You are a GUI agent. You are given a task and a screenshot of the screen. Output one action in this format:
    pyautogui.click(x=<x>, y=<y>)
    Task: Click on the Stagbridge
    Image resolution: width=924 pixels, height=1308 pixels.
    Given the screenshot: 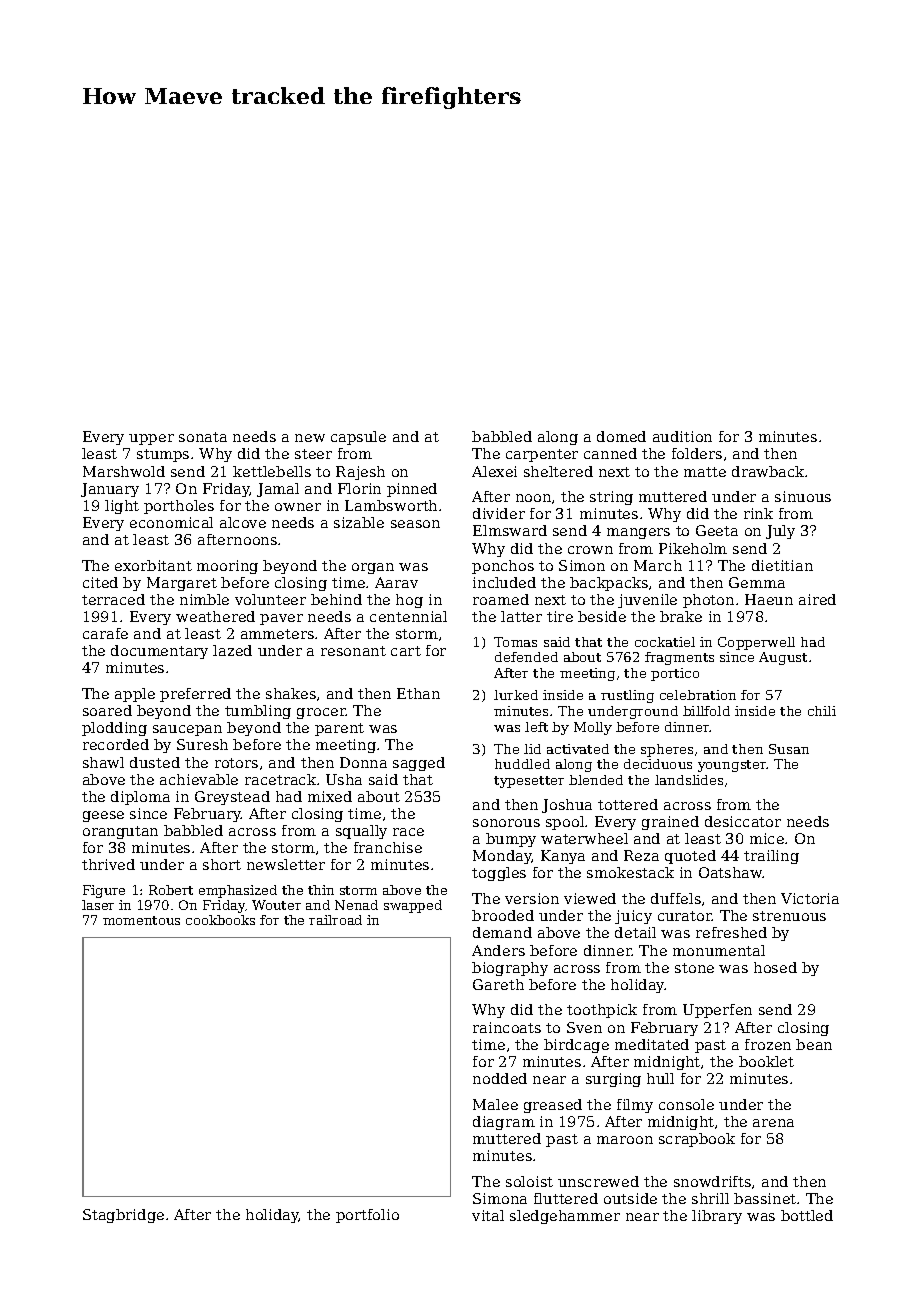 What is the action you would take?
    pyautogui.click(x=123, y=1216)
